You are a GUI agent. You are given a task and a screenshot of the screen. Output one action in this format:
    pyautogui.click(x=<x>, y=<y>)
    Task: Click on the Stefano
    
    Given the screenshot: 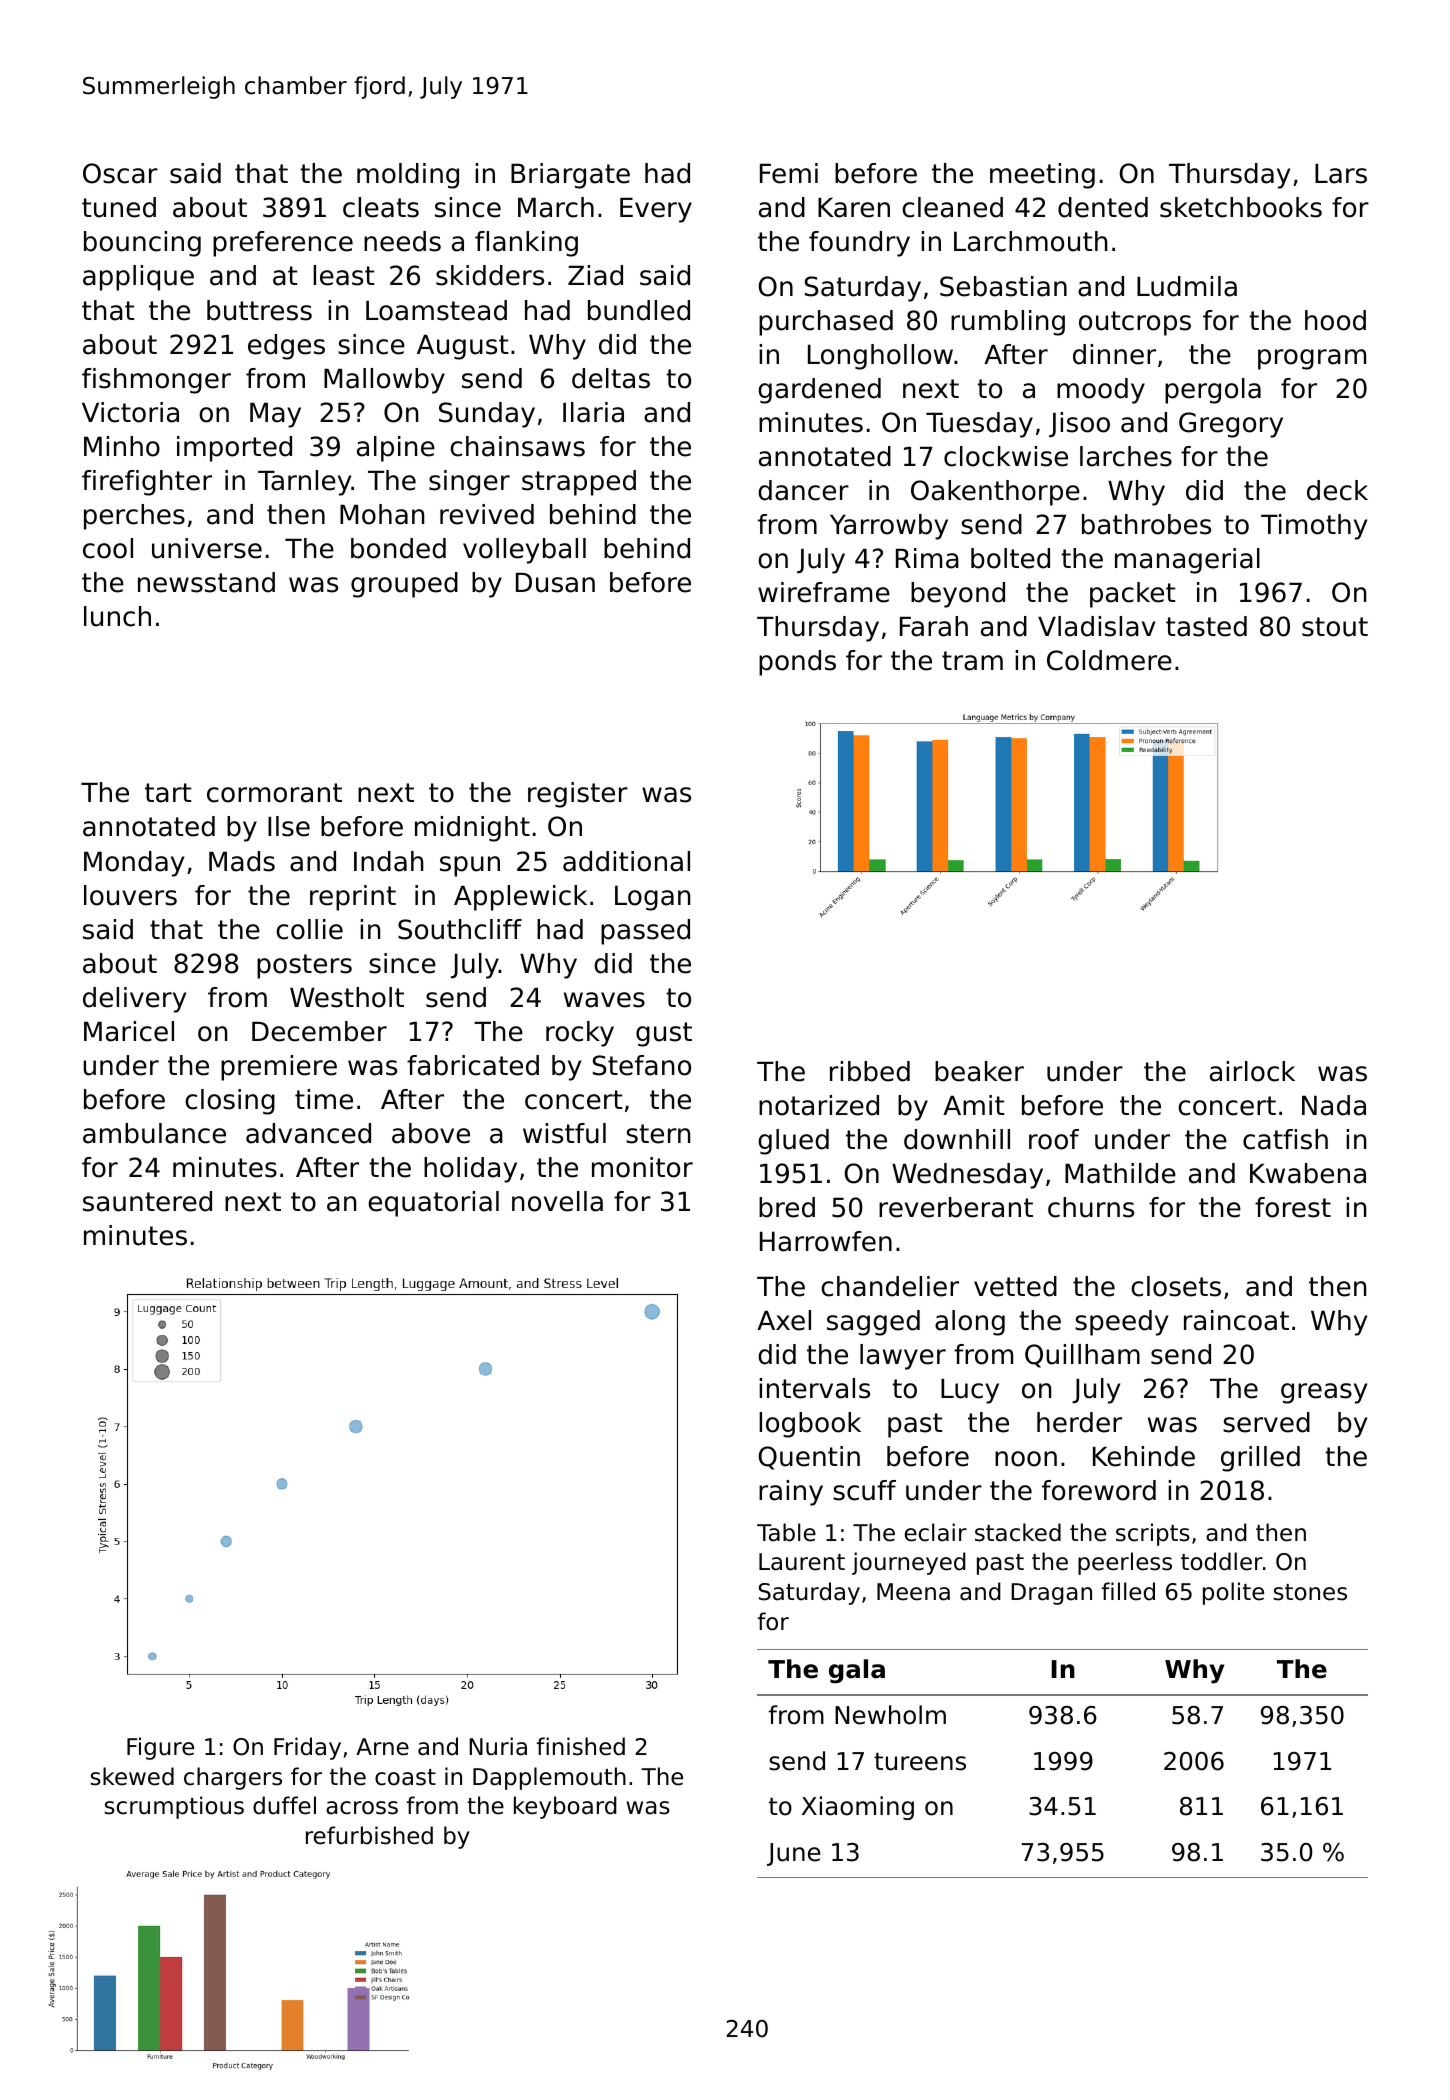 What is the action you would take?
    pyautogui.click(x=642, y=1065)
